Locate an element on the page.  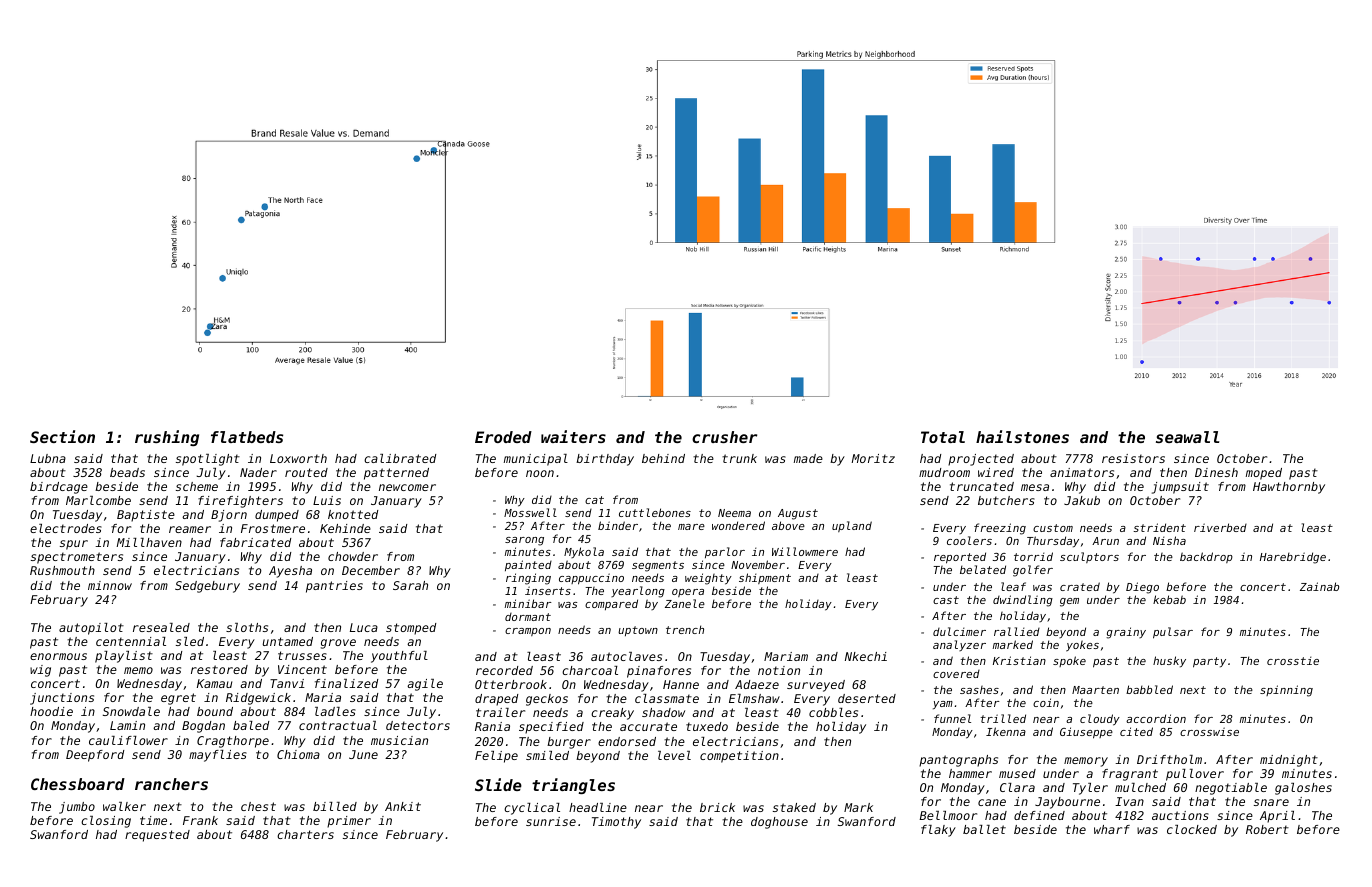
Jakub is located at coordinates (1082, 500).
